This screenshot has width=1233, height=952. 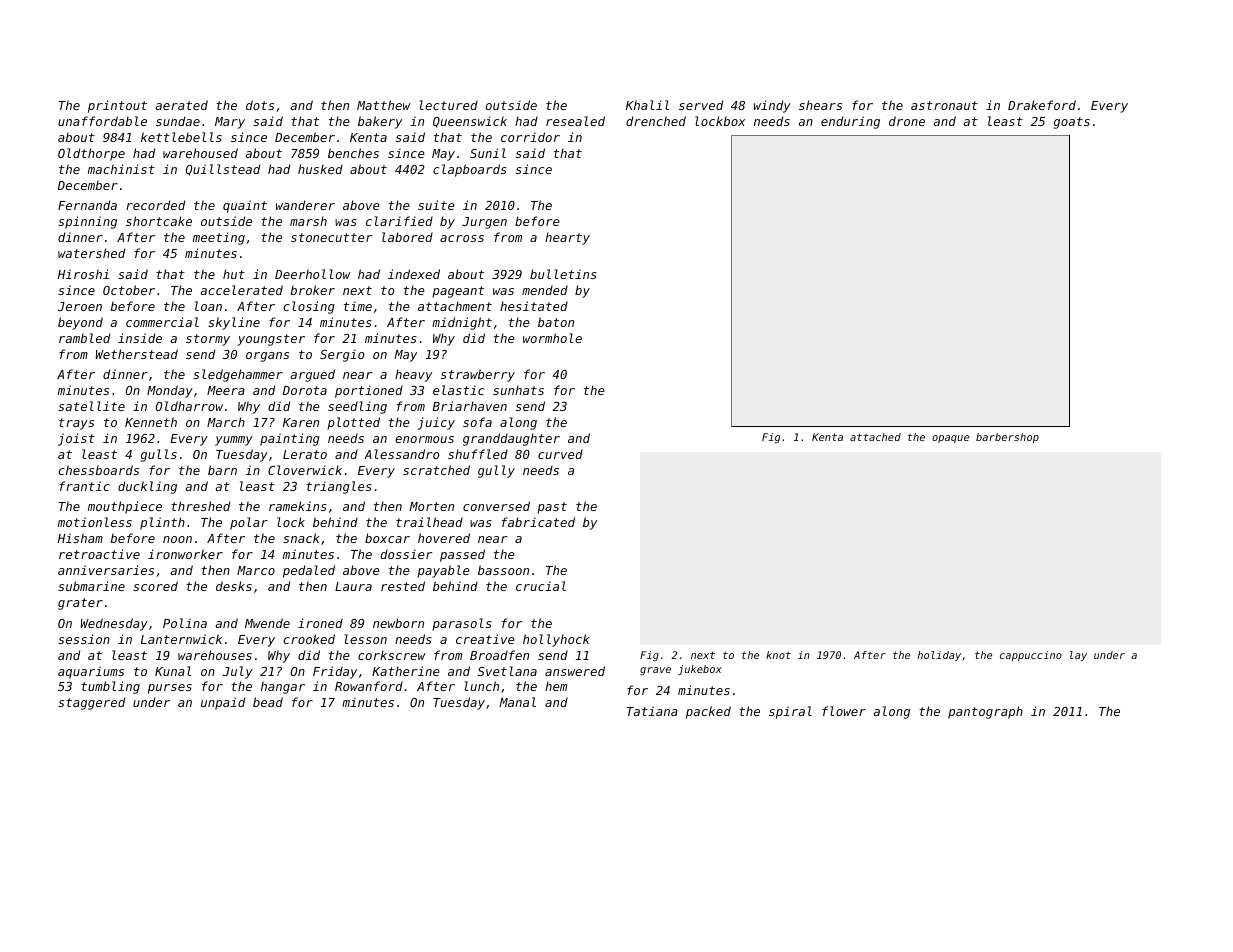 I want to click on attached, so click(x=875, y=437).
